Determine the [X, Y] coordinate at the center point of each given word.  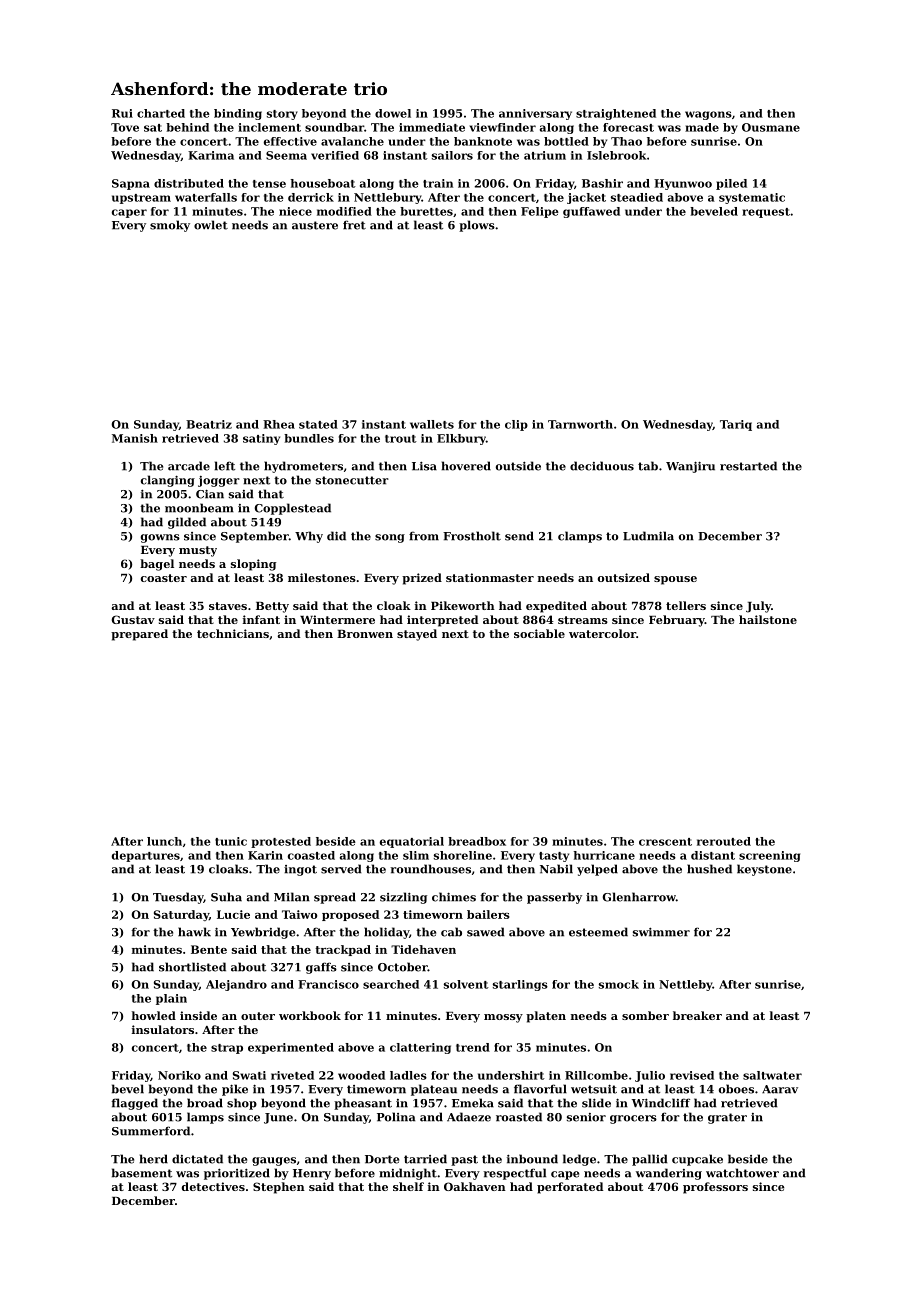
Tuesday [178, 898]
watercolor [602, 633]
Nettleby [686, 985]
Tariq [736, 425]
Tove [125, 127]
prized [422, 579]
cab [451, 932]
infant [261, 619]
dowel [393, 113]
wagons [708, 115]
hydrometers [303, 467]
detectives [213, 1186]
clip [516, 425]
